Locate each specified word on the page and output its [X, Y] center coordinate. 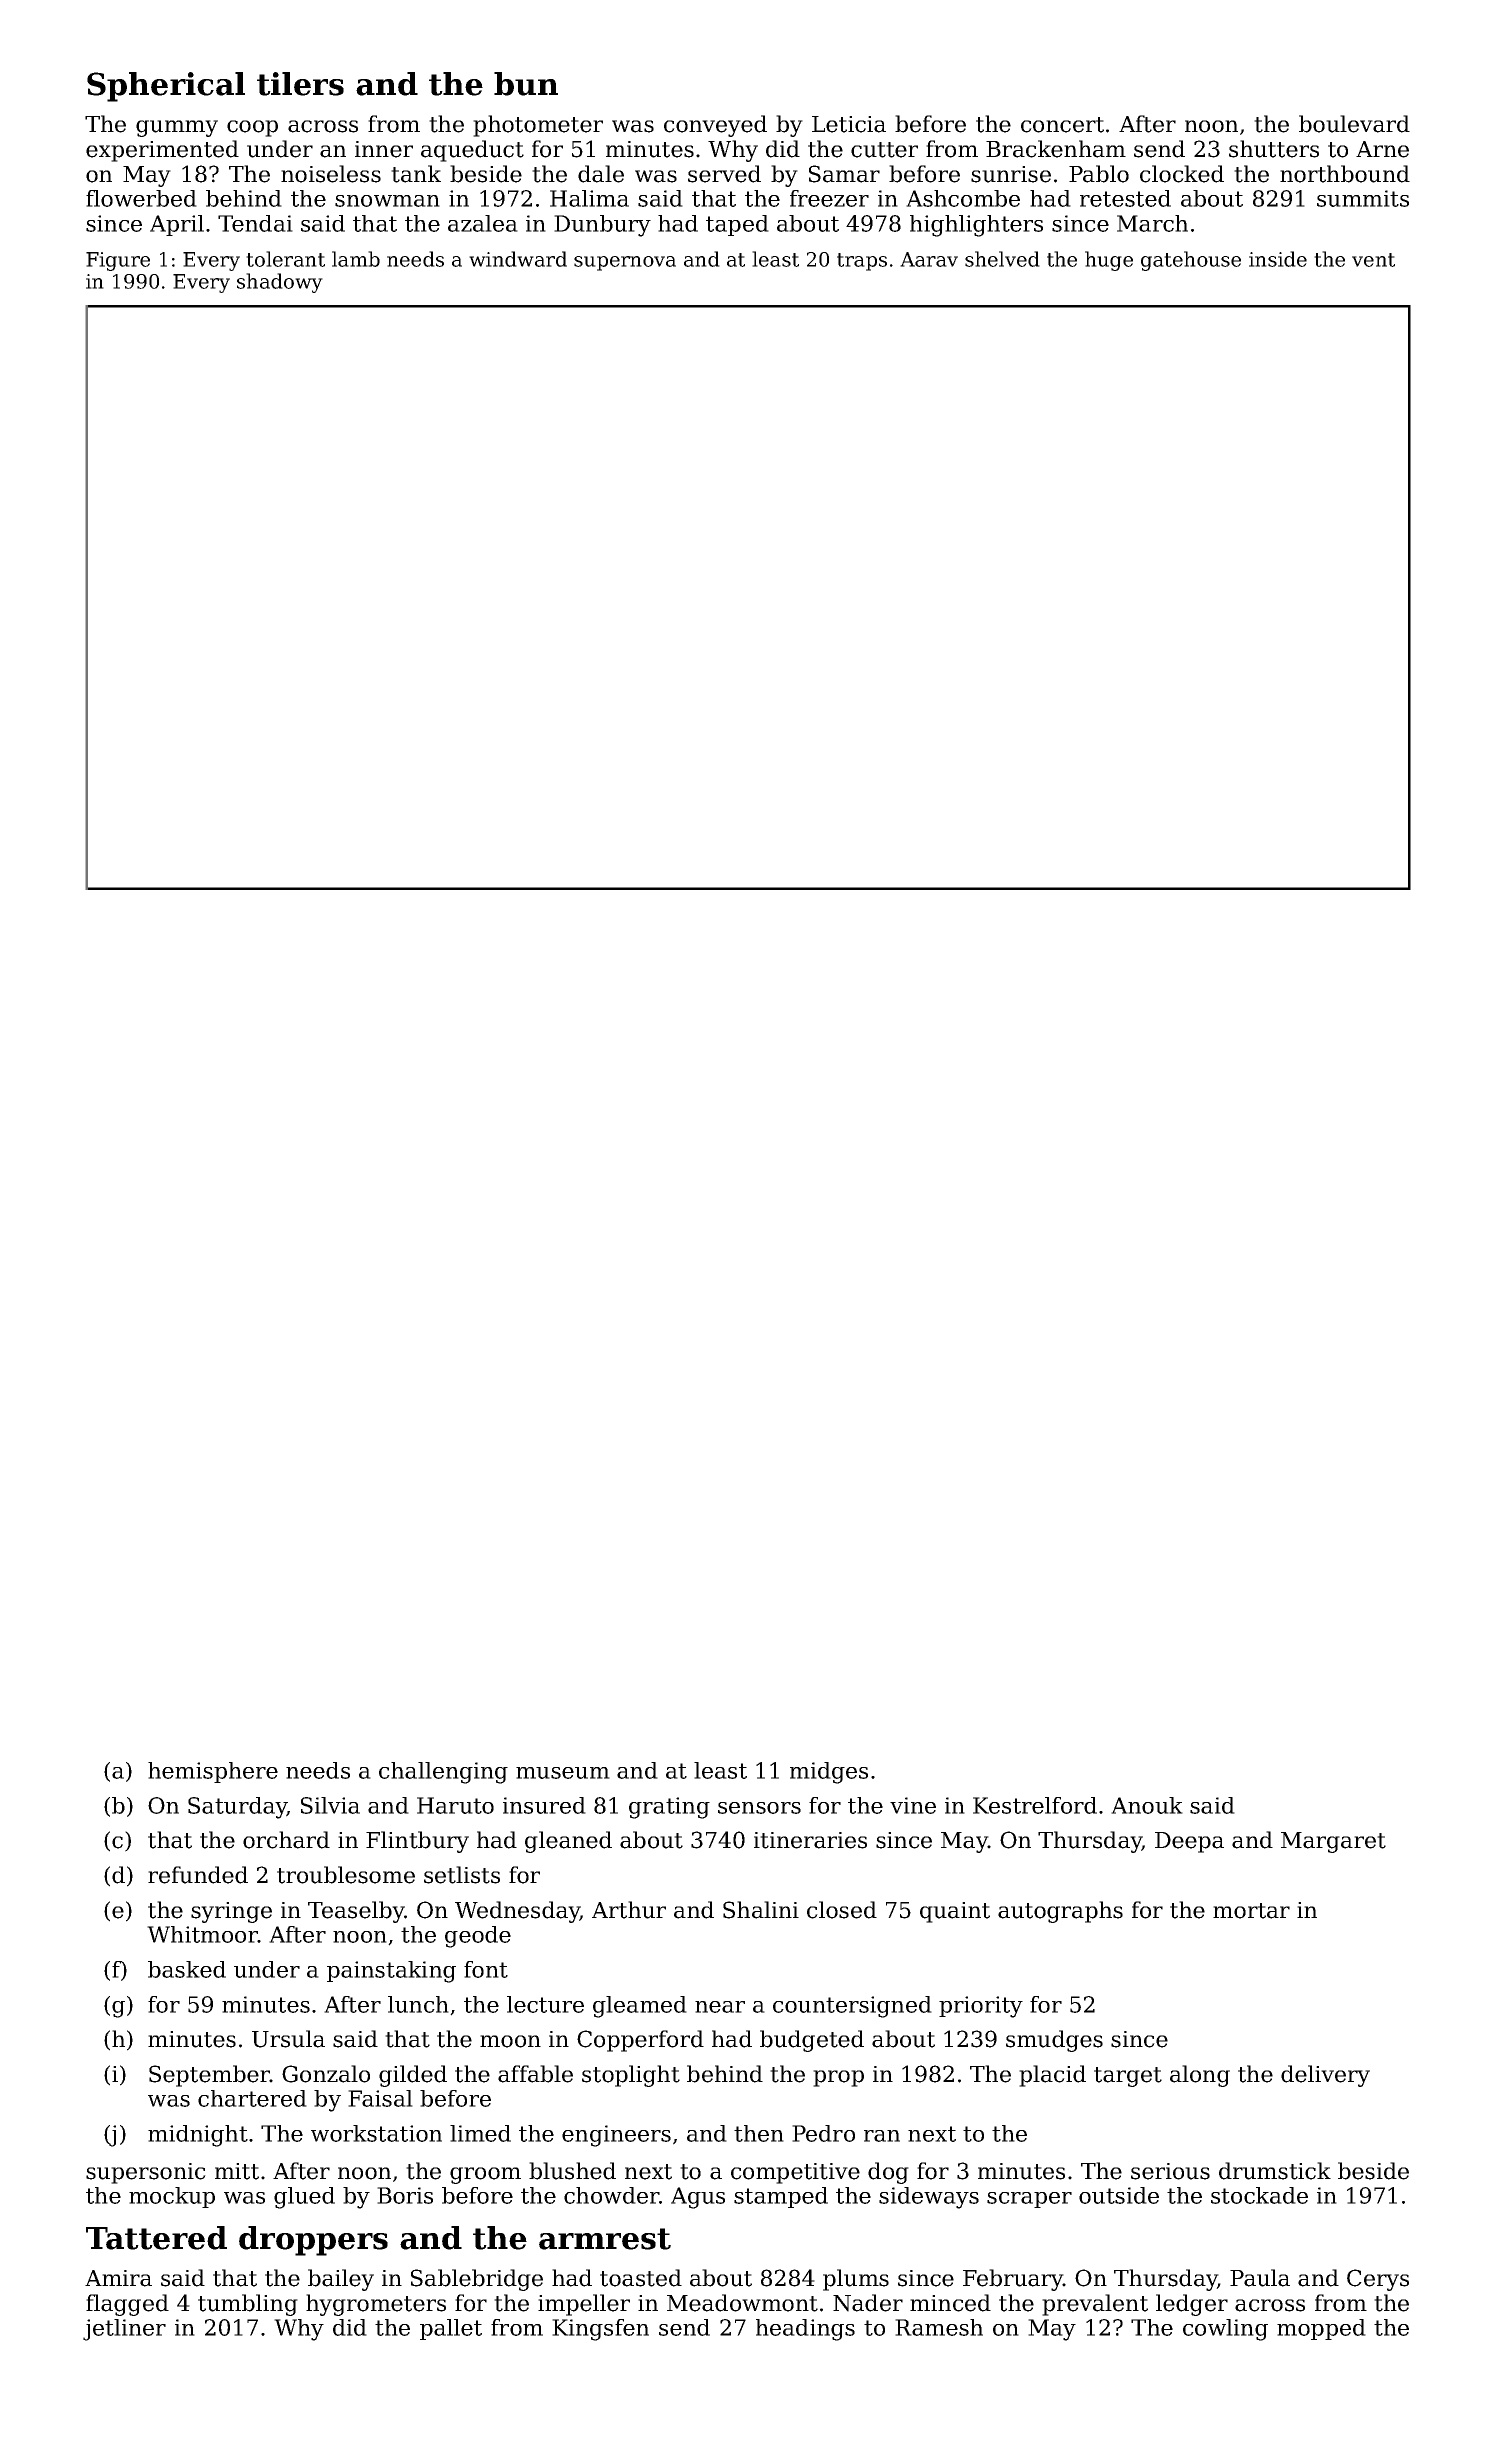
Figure [118, 261]
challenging [443, 1773]
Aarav [929, 259]
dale [601, 174]
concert [1062, 125]
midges [829, 1773]
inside [1278, 259]
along [1200, 2076]
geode [478, 1937]
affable [535, 2074]
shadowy [280, 283]
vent [1373, 260]
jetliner [124, 2330]
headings [805, 2330]
